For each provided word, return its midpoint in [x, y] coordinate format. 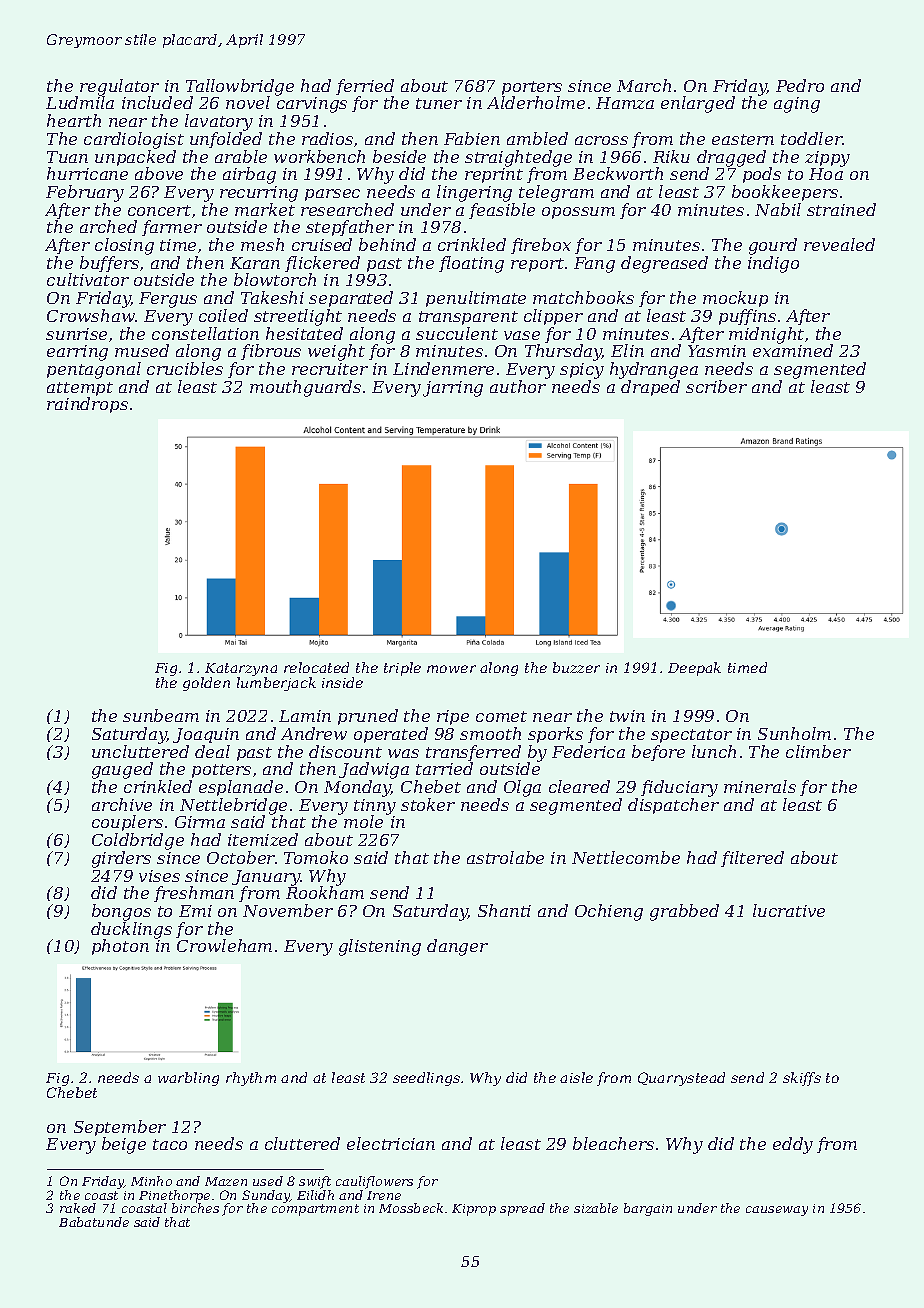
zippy [827, 159]
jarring [453, 389]
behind [387, 244]
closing [124, 246]
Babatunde [94, 1222]
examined [793, 350]
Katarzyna [241, 669]
